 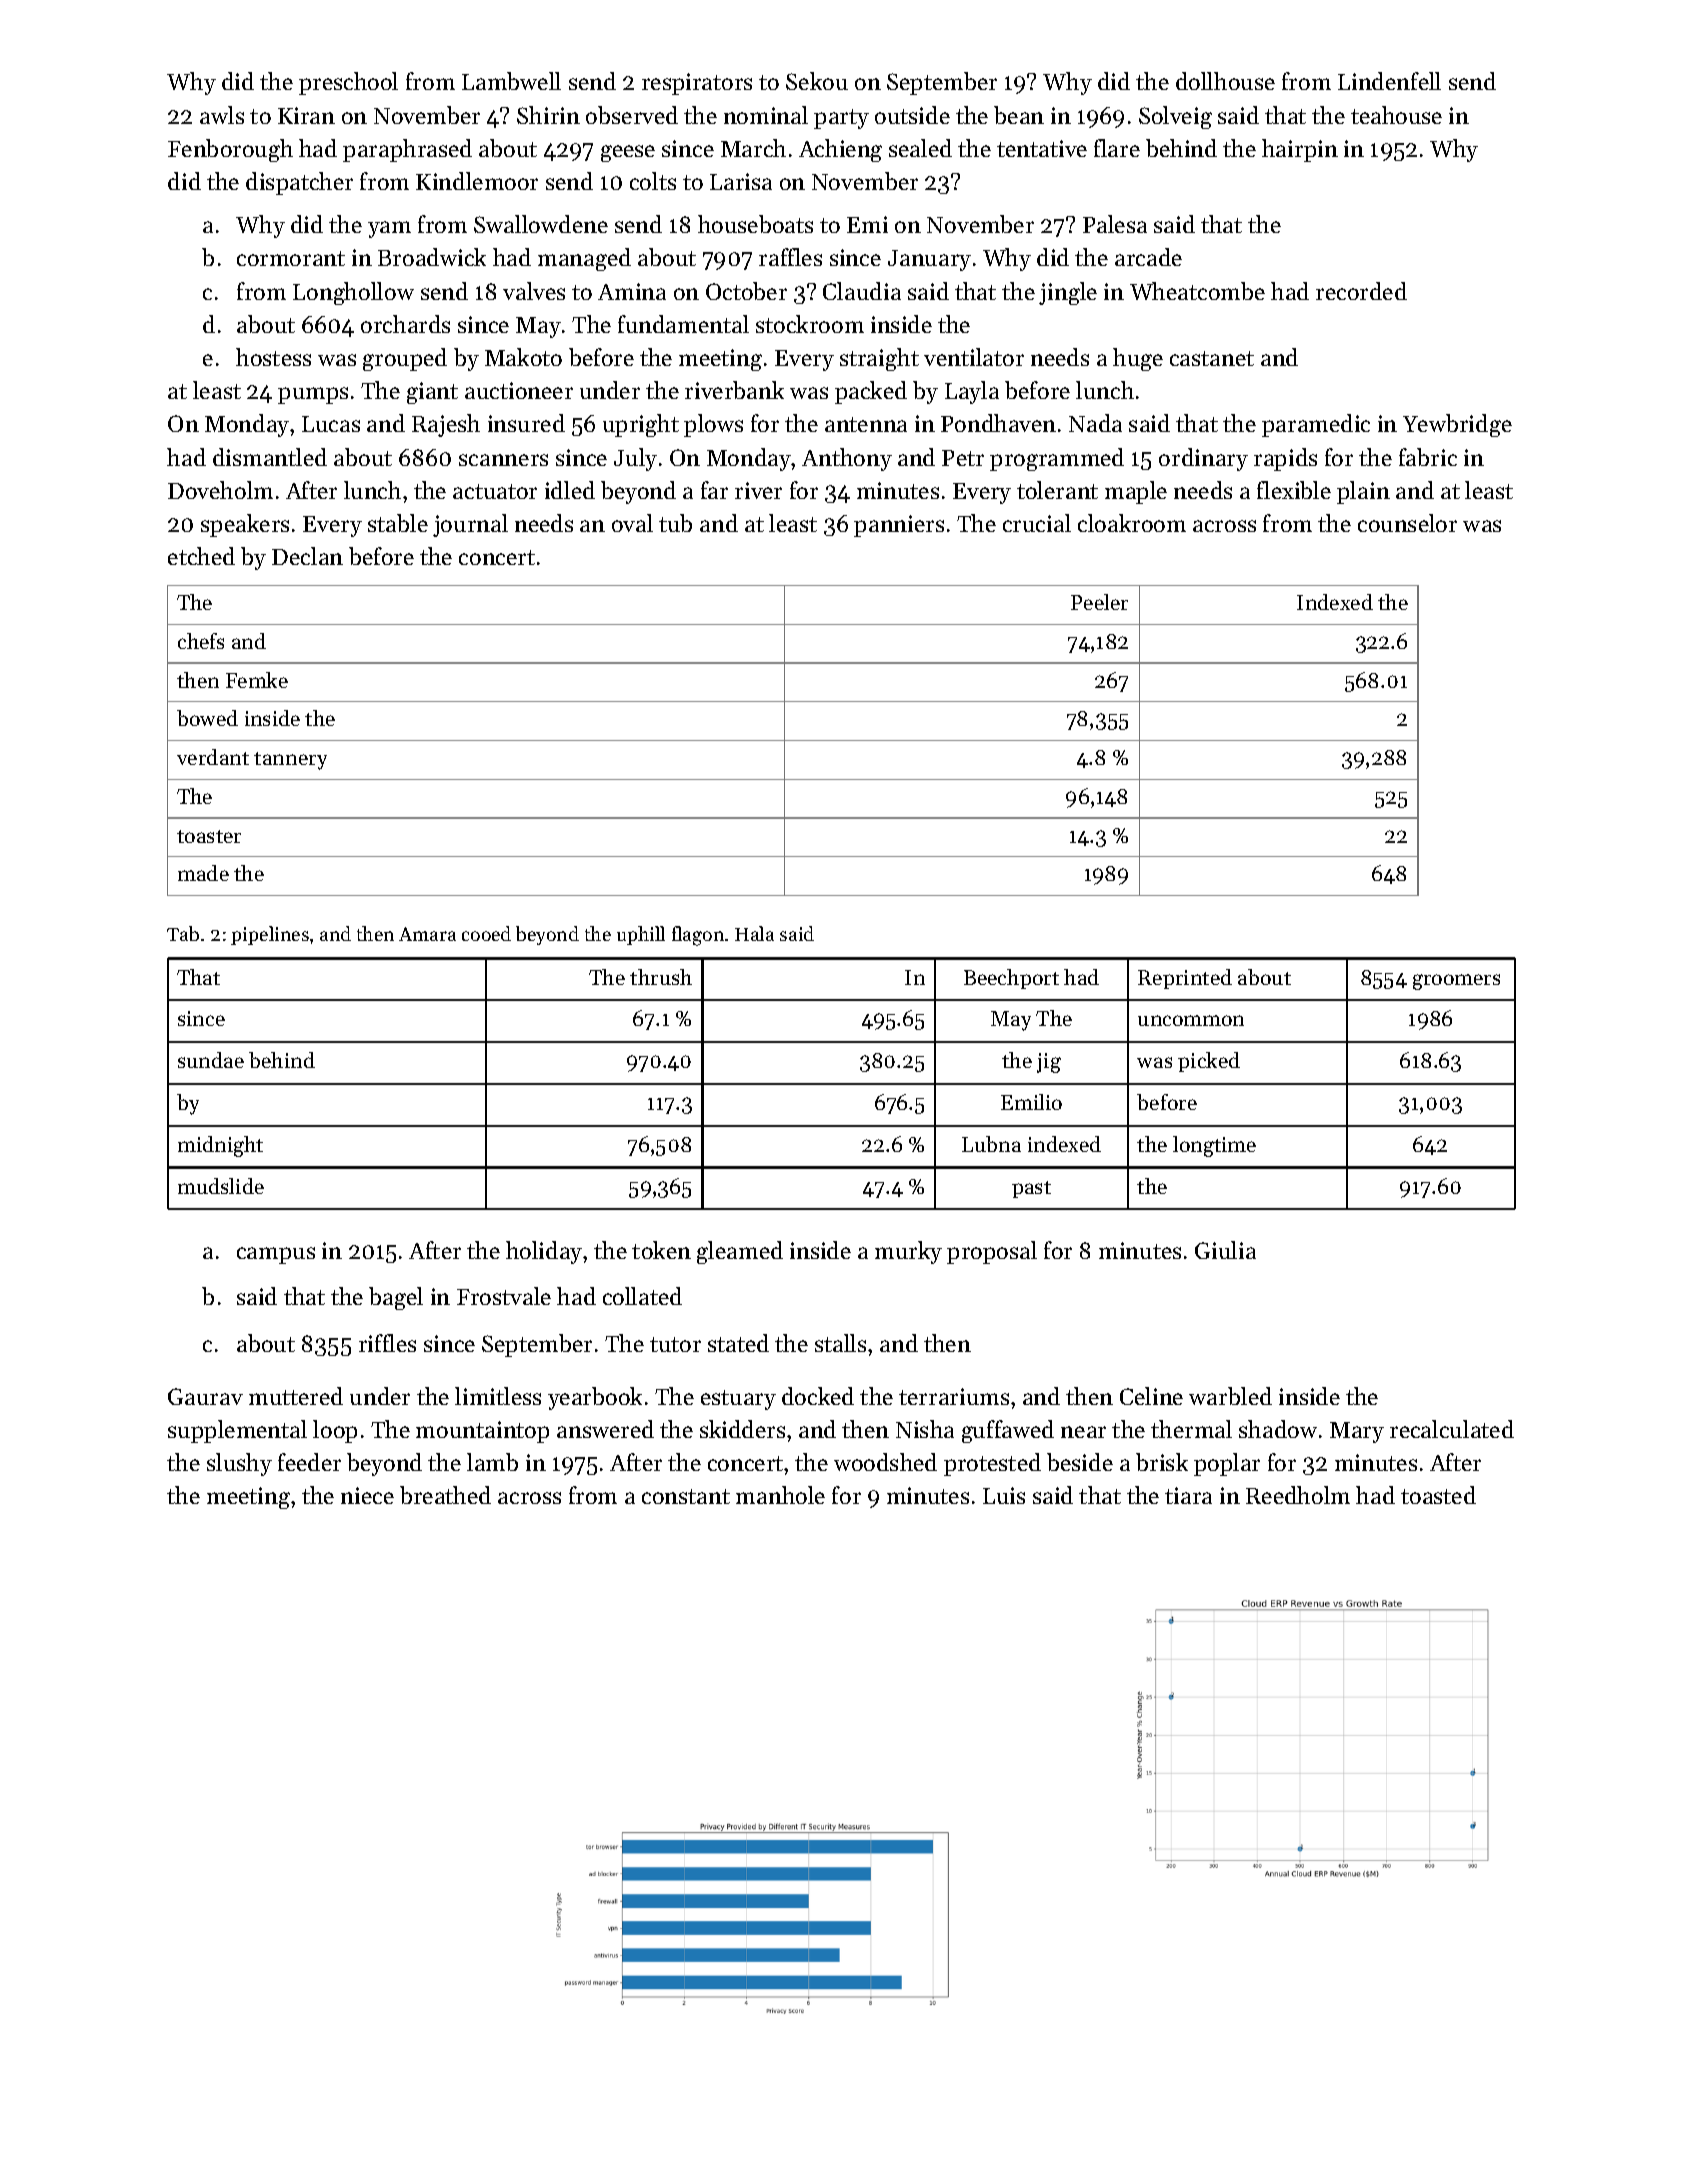 I want to click on hostess, so click(x=273, y=357).
